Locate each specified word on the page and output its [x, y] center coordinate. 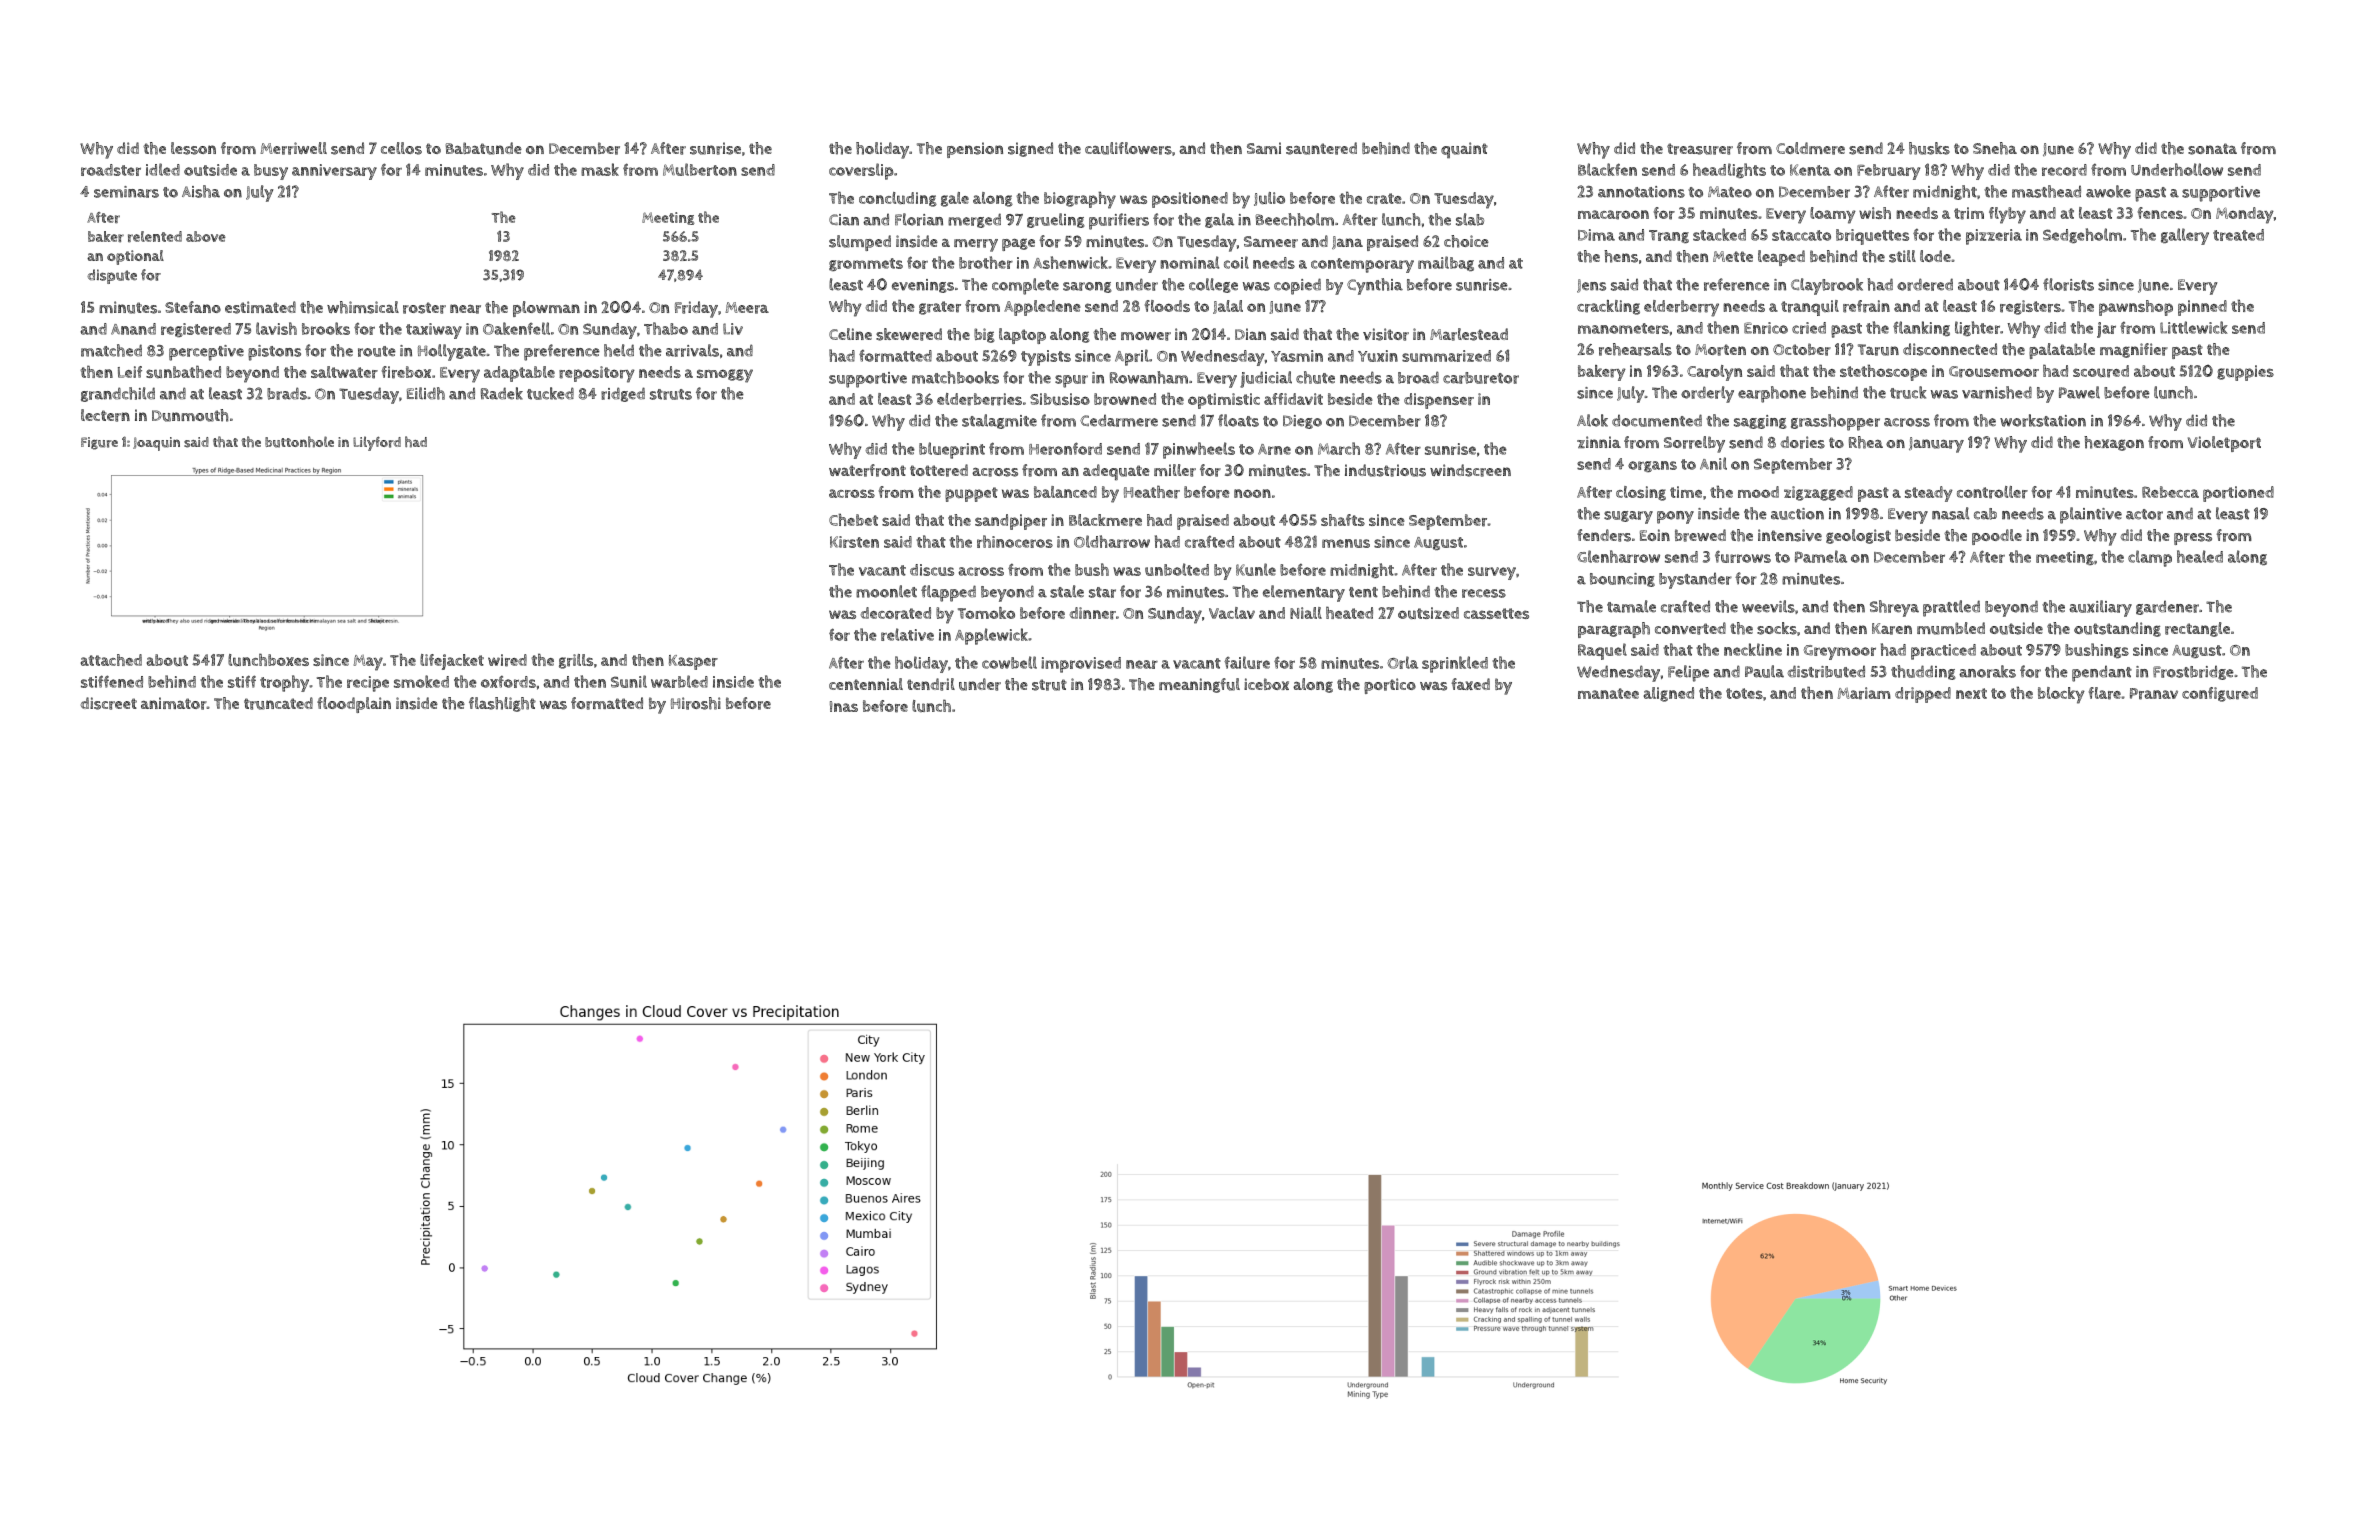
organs [1652, 466]
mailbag [1446, 263]
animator [174, 703]
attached [111, 660]
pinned [2202, 308]
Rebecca [2170, 492]
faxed [1470, 684]
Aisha [201, 191]
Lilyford [377, 443]
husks [1929, 148]
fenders [1604, 535]
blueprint [952, 450]
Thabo [666, 328]
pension [975, 150]
